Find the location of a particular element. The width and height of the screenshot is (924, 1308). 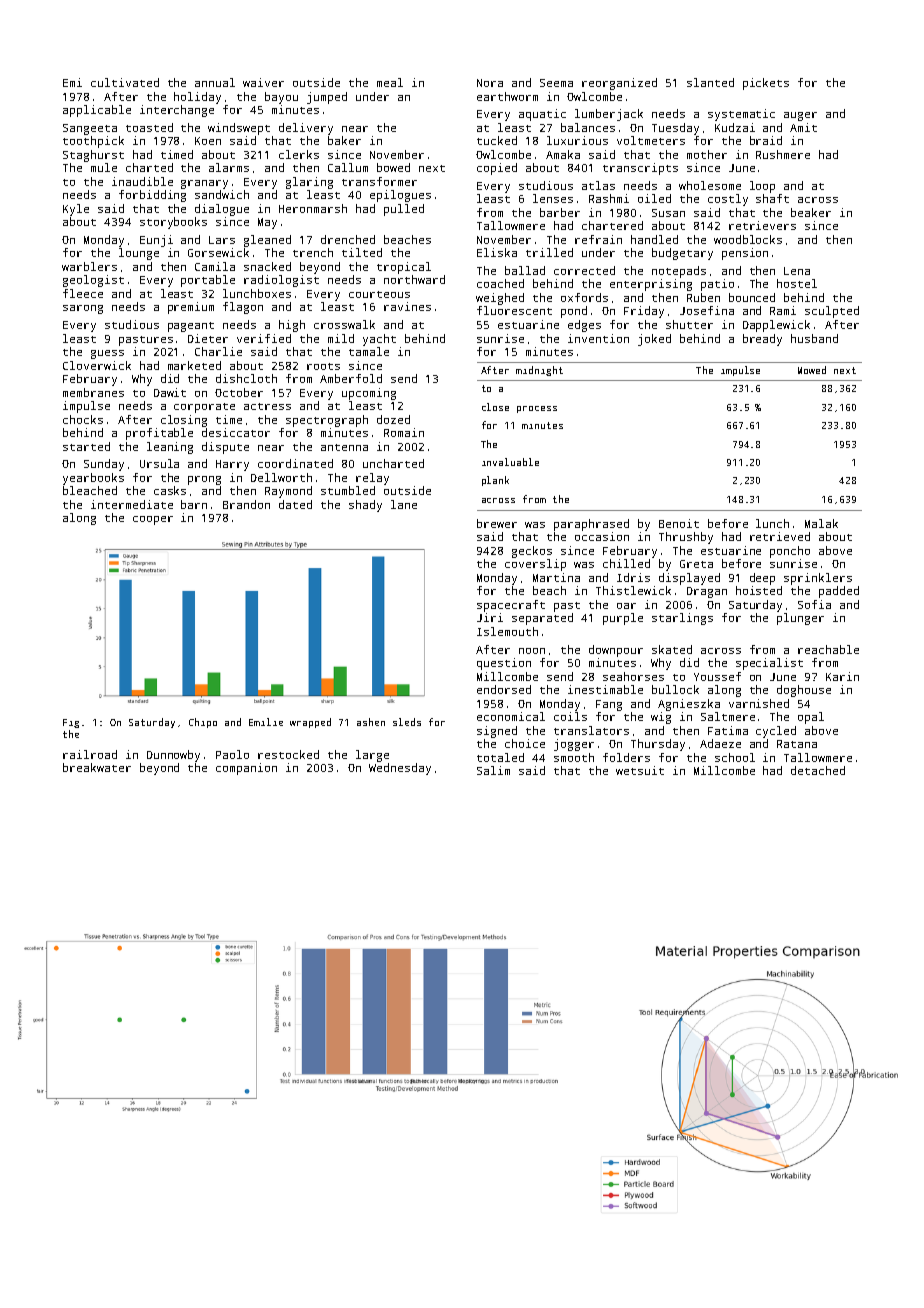

pond is located at coordinates (574, 312).
